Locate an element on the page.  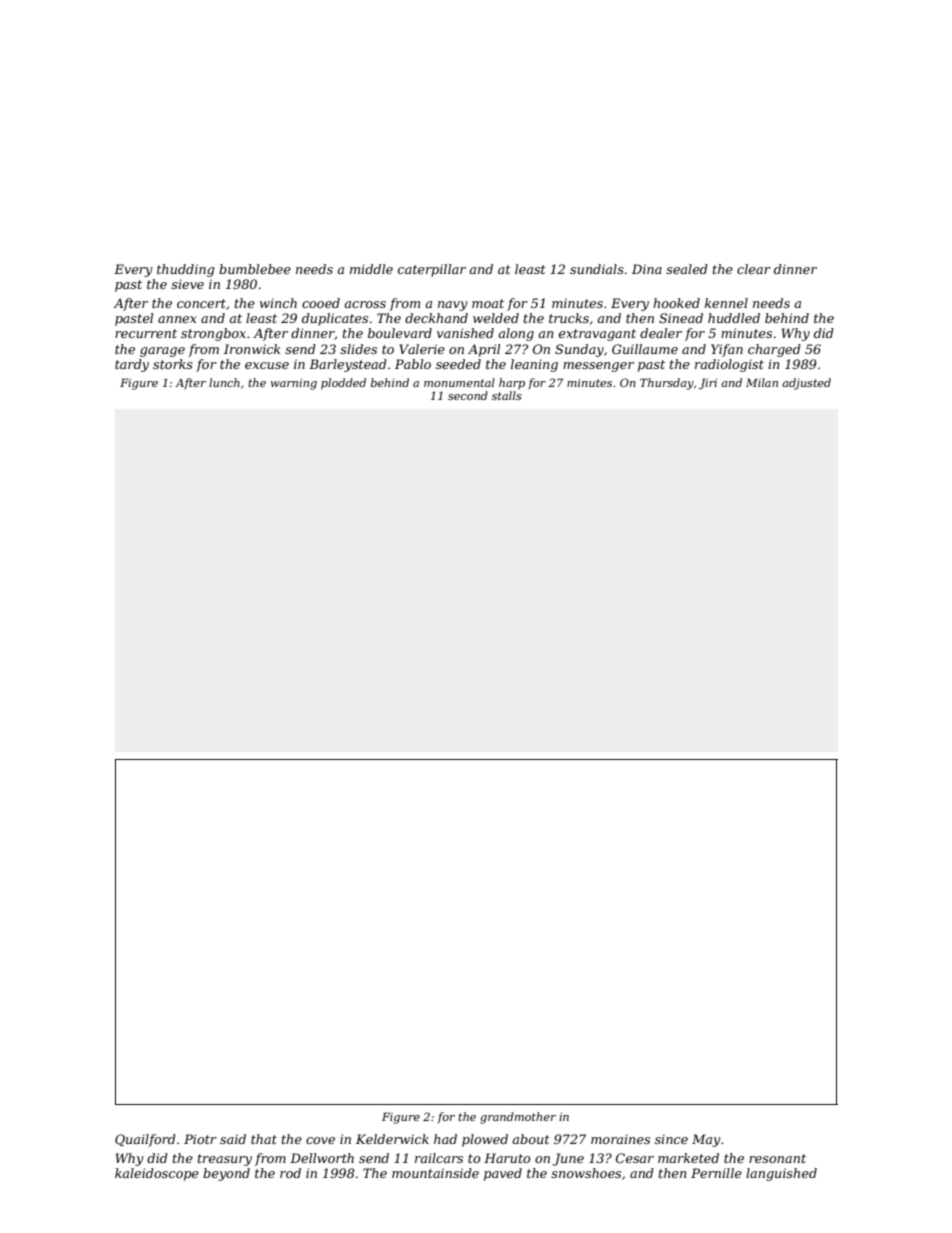
May is located at coordinates (706, 1140).
